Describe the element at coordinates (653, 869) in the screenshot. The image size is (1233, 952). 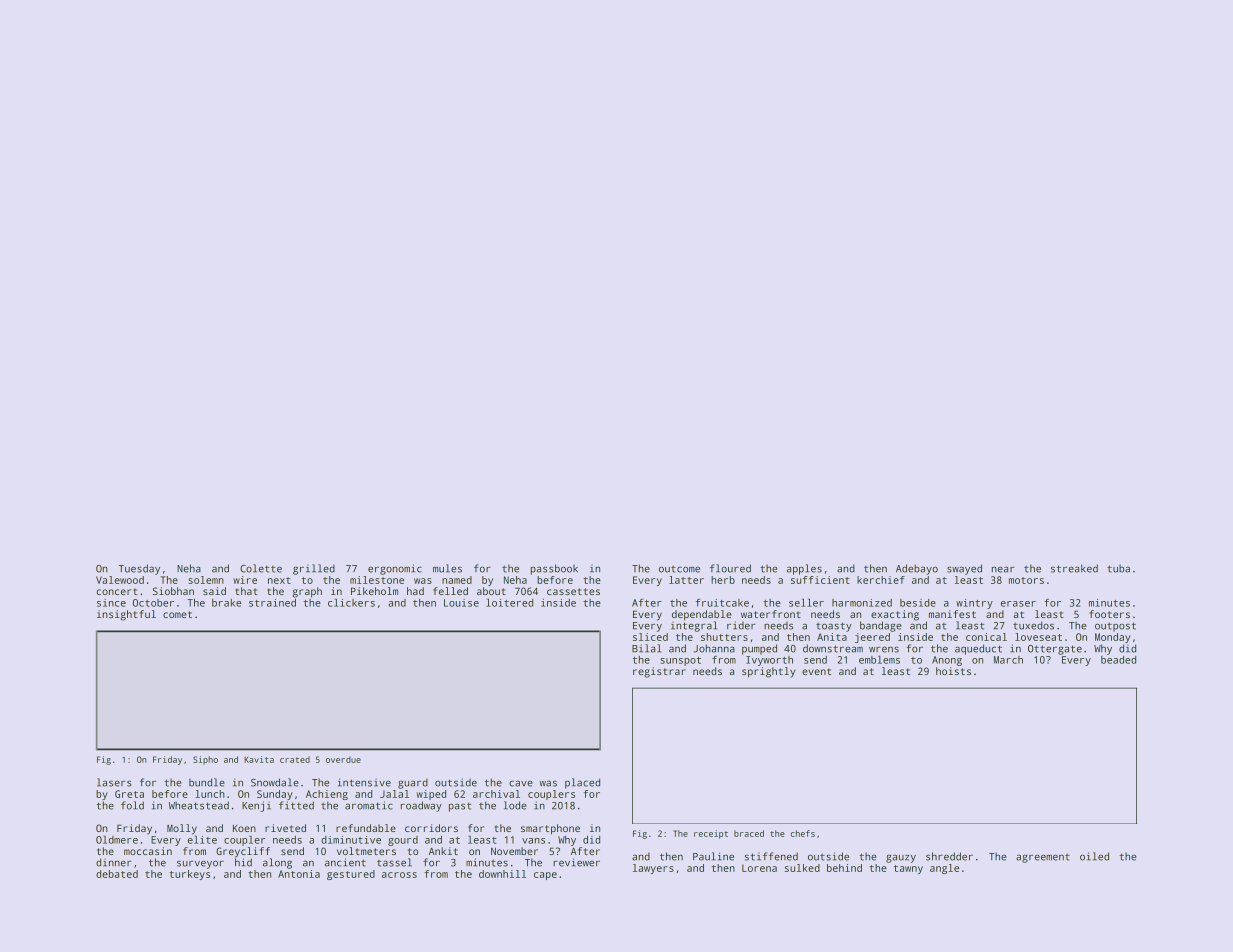
I see `lawyers` at that location.
